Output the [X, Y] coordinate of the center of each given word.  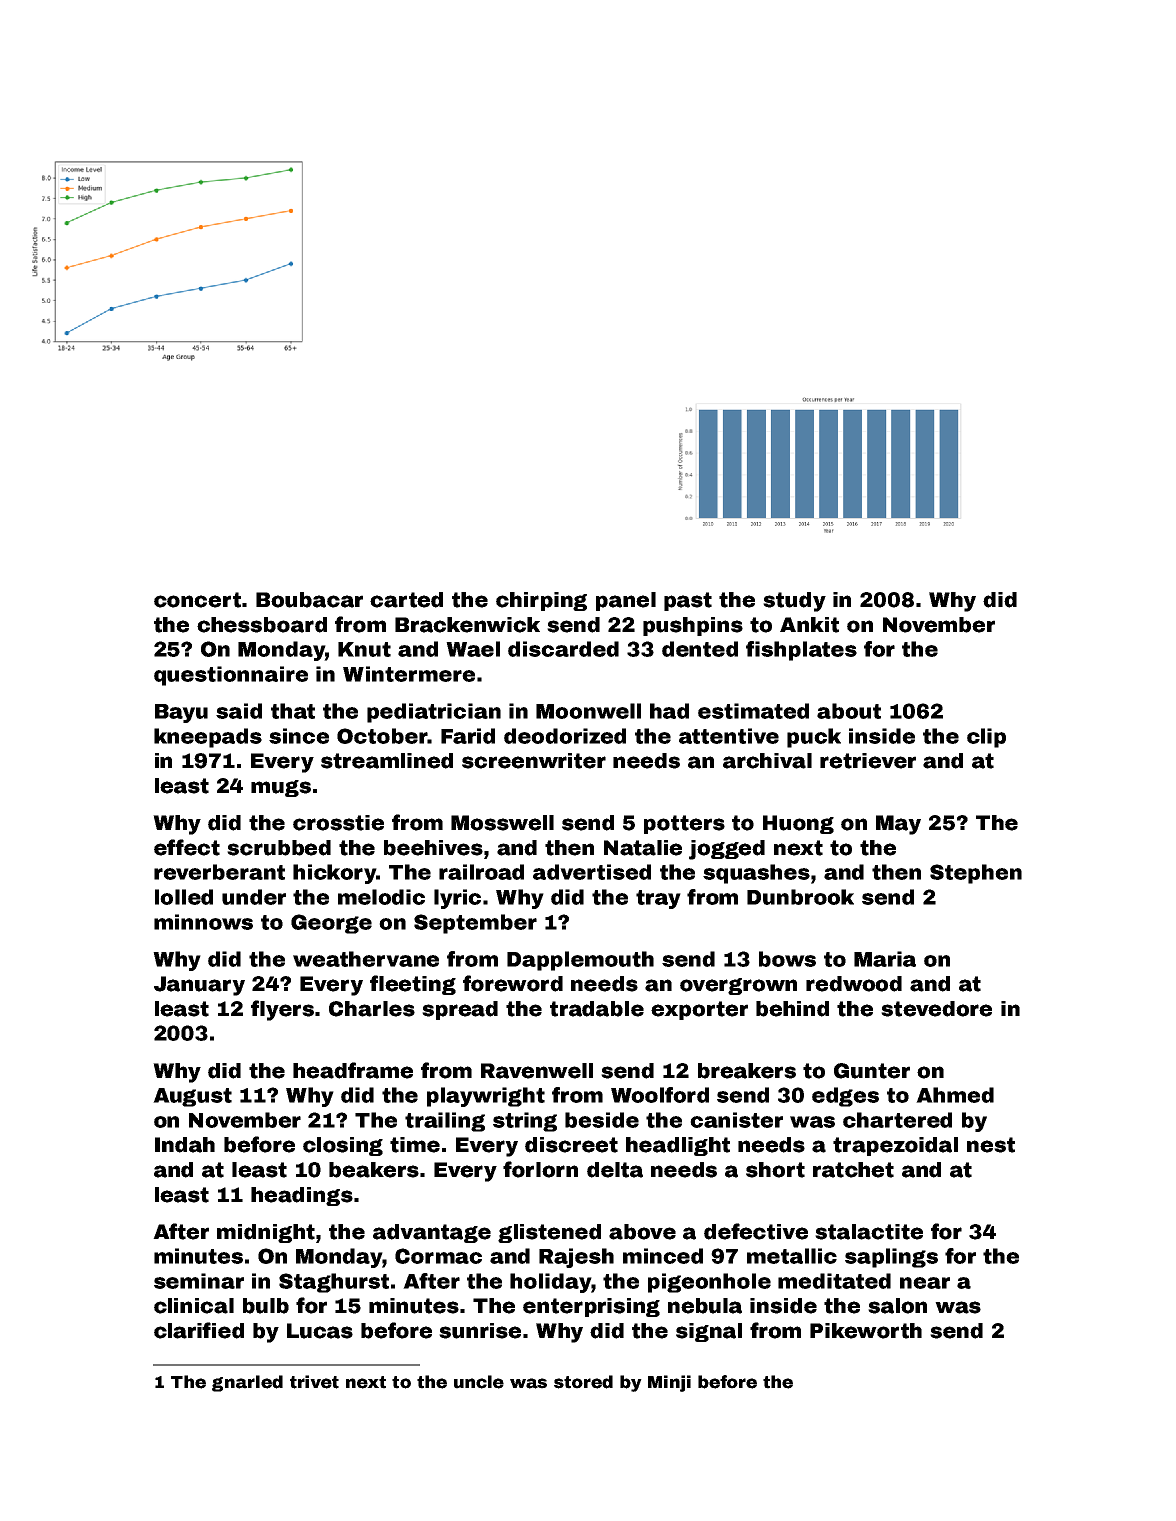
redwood [854, 984]
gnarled [247, 1383]
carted [406, 600]
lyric [457, 899]
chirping [541, 601]
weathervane [366, 959]
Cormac [438, 1256]
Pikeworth [866, 1331]
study [794, 602]
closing [343, 1146]
